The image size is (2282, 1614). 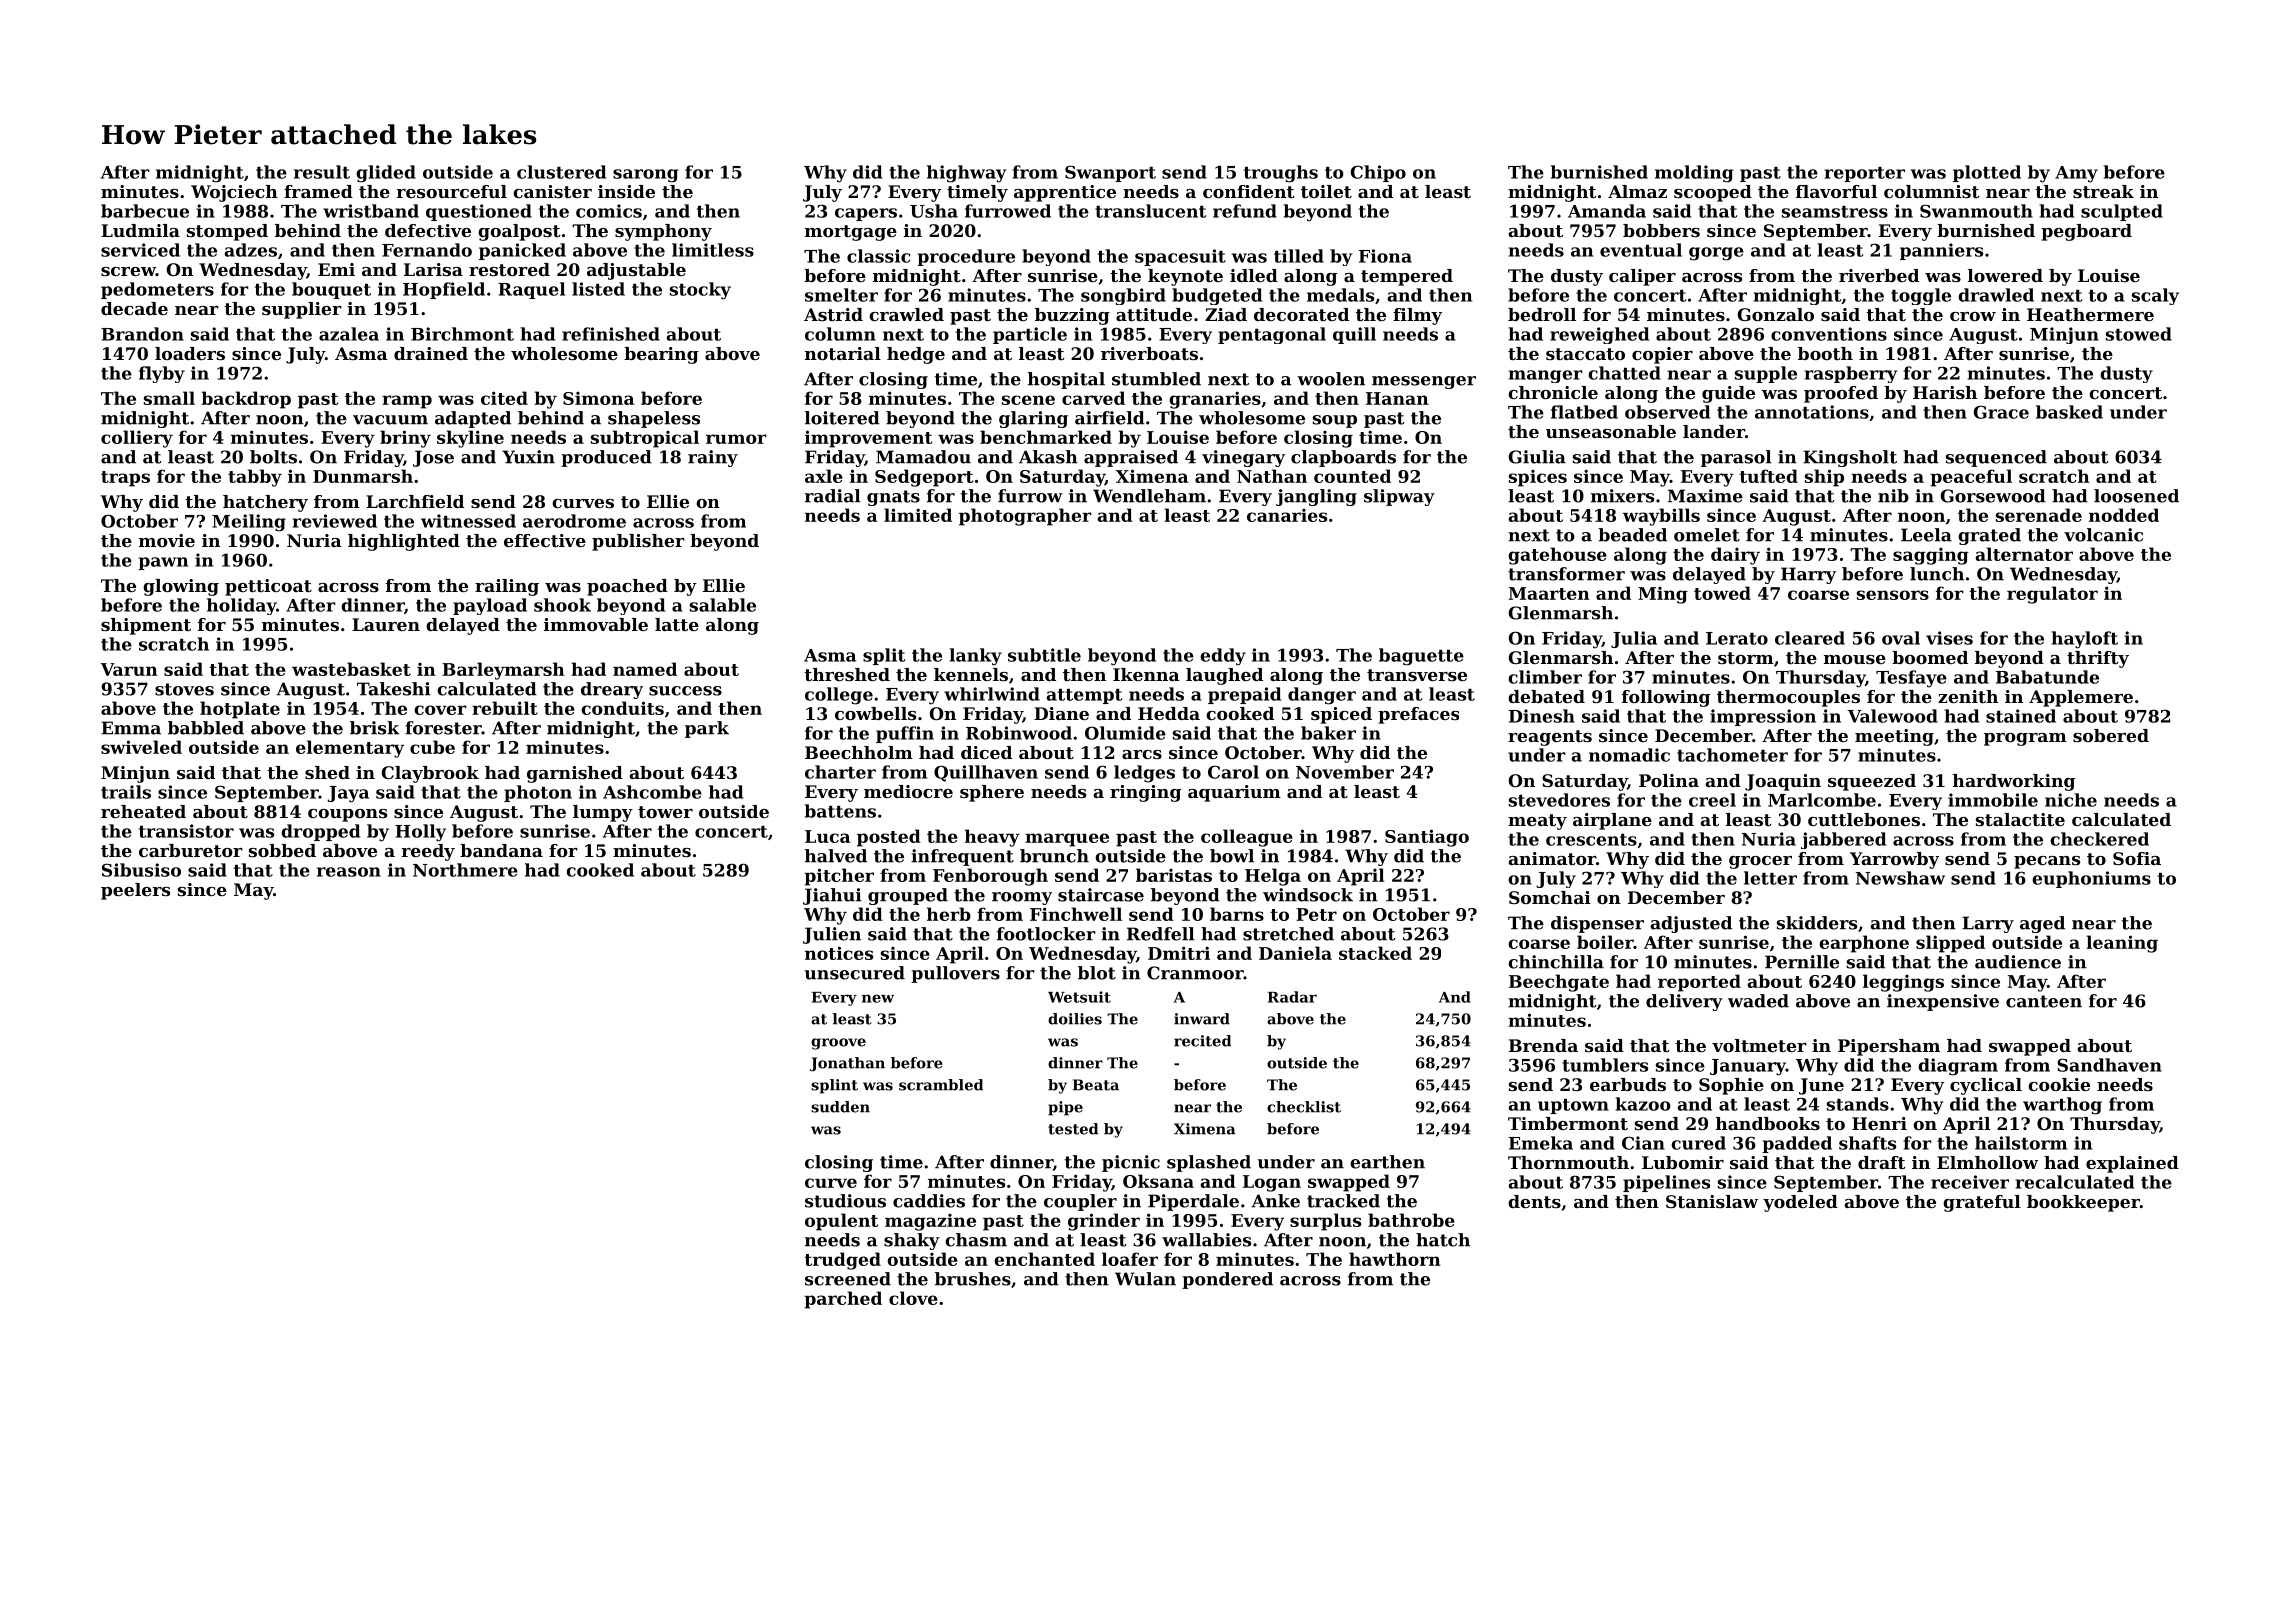 What do you see at coordinates (1407, 277) in the screenshot?
I see `tempered` at bounding box center [1407, 277].
